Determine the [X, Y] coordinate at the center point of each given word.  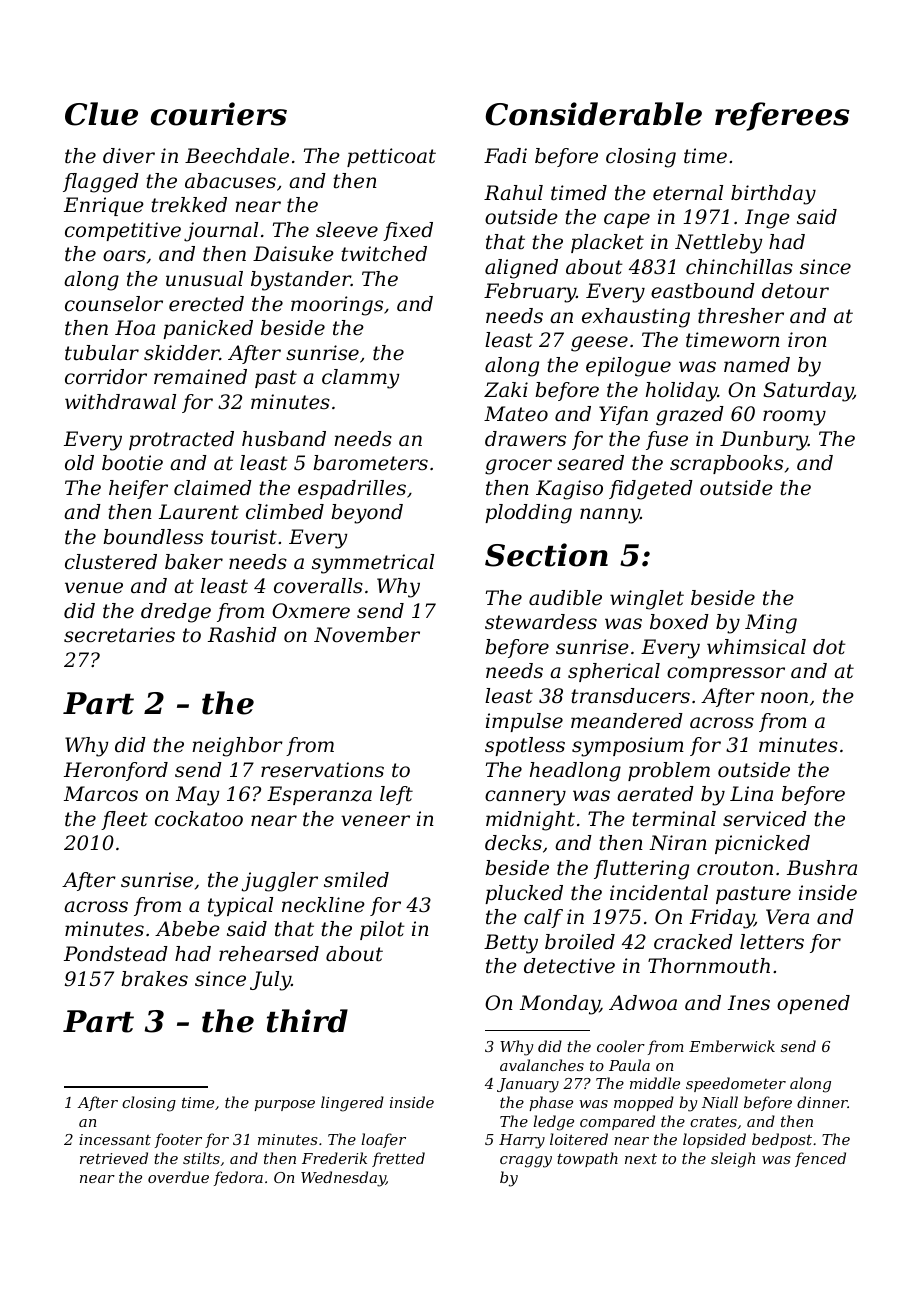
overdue [178, 1177]
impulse [524, 722]
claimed [213, 488]
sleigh [733, 1160]
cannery [525, 798]
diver [129, 156]
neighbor [237, 747]
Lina [751, 794]
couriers [219, 114]
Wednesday [343, 1179]
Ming [771, 624]
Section [546, 555]
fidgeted [651, 490]
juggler [280, 882]
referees [782, 116]
